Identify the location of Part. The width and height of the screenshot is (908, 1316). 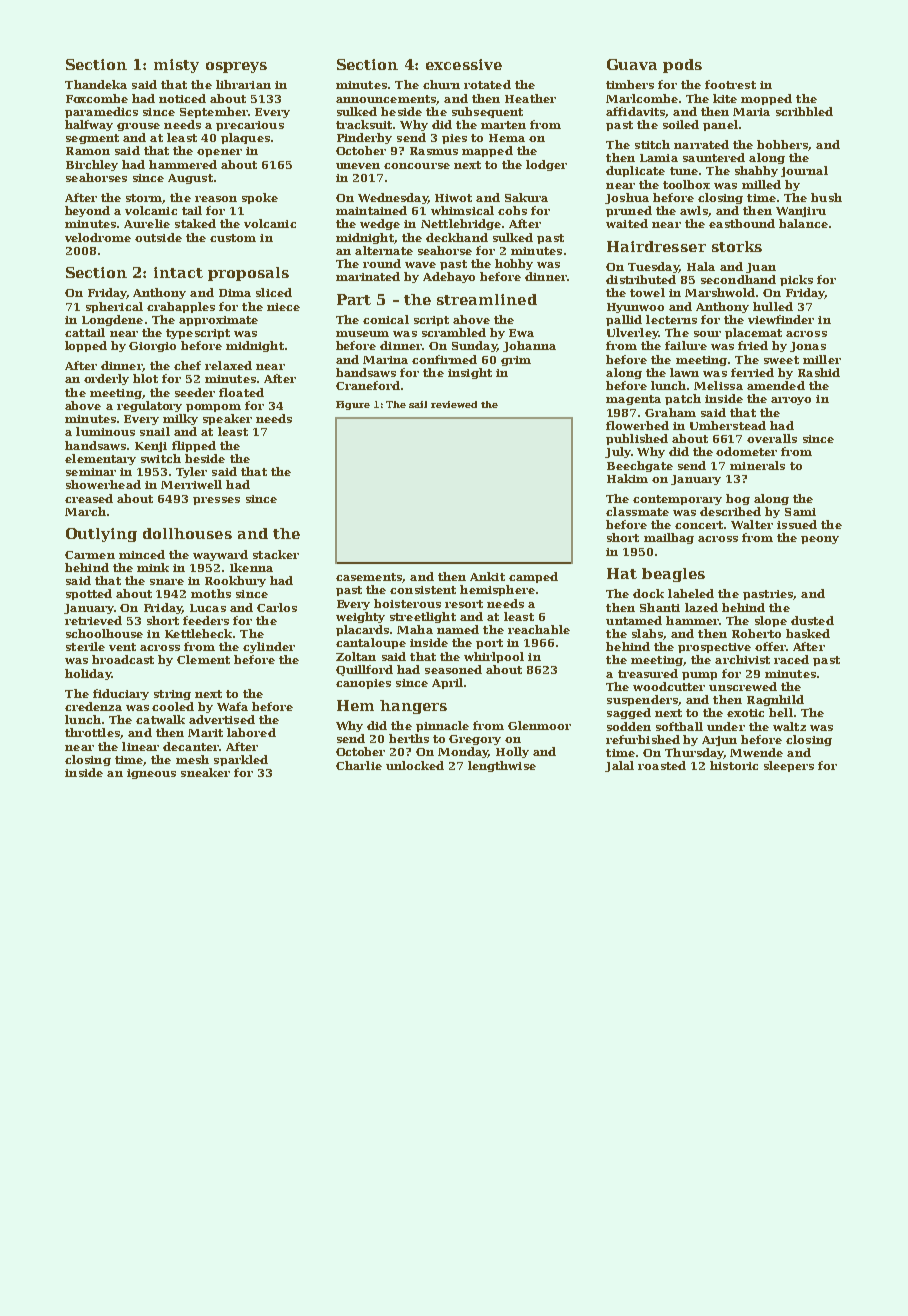
(354, 299).
